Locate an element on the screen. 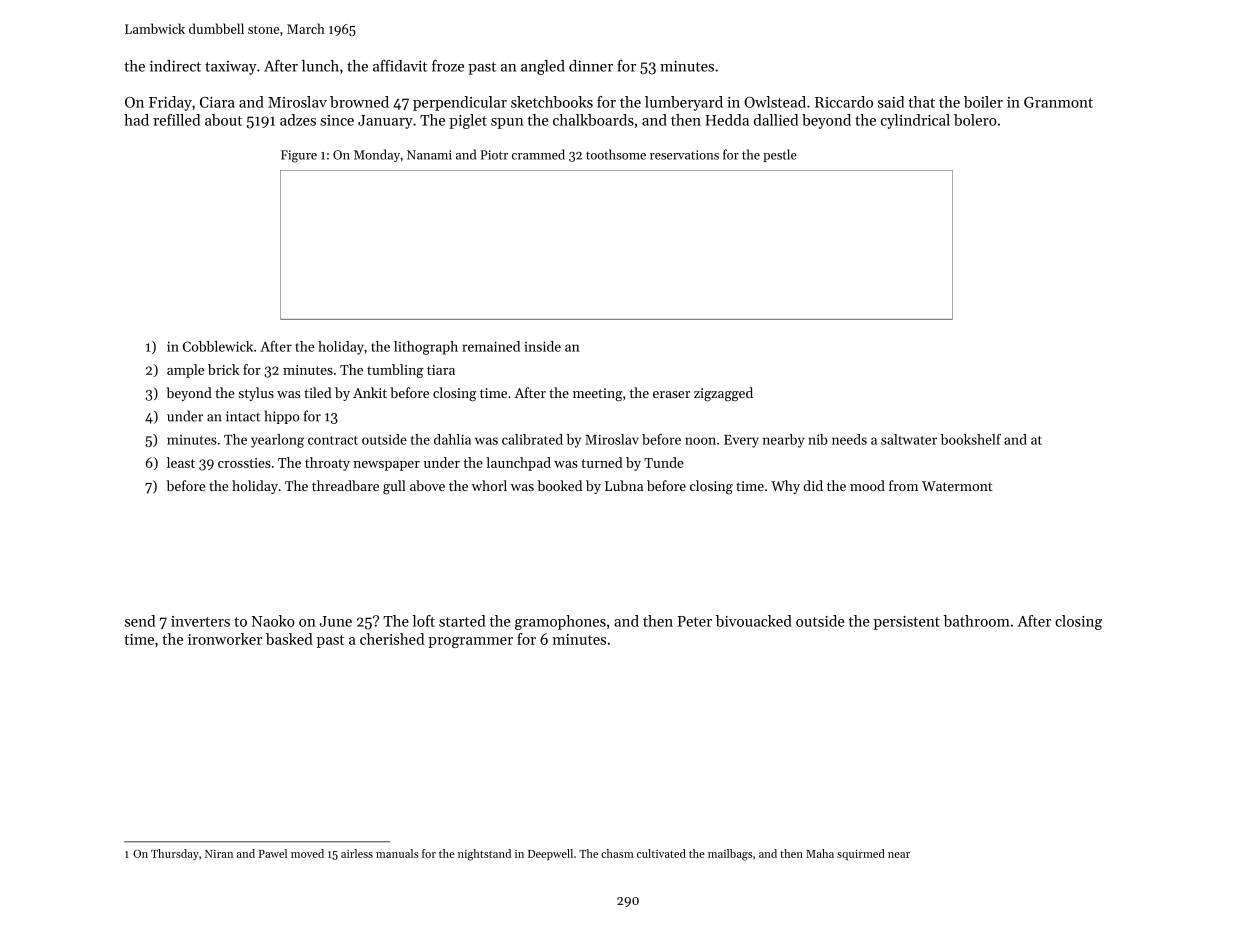 The width and height of the screenshot is (1233, 952). persistent is located at coordinates (907, 623).
